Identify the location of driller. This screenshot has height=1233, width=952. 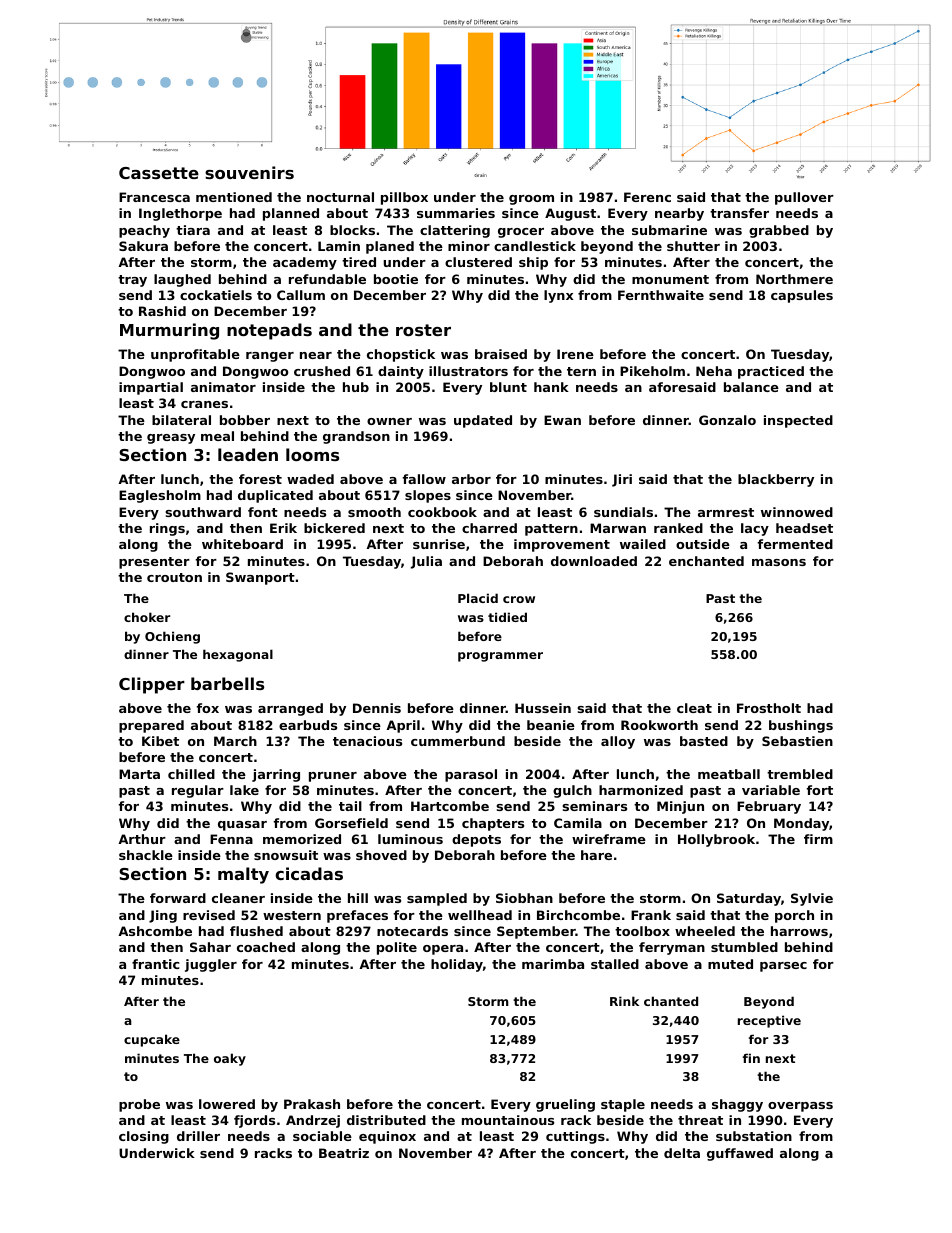
(198, 1136).
